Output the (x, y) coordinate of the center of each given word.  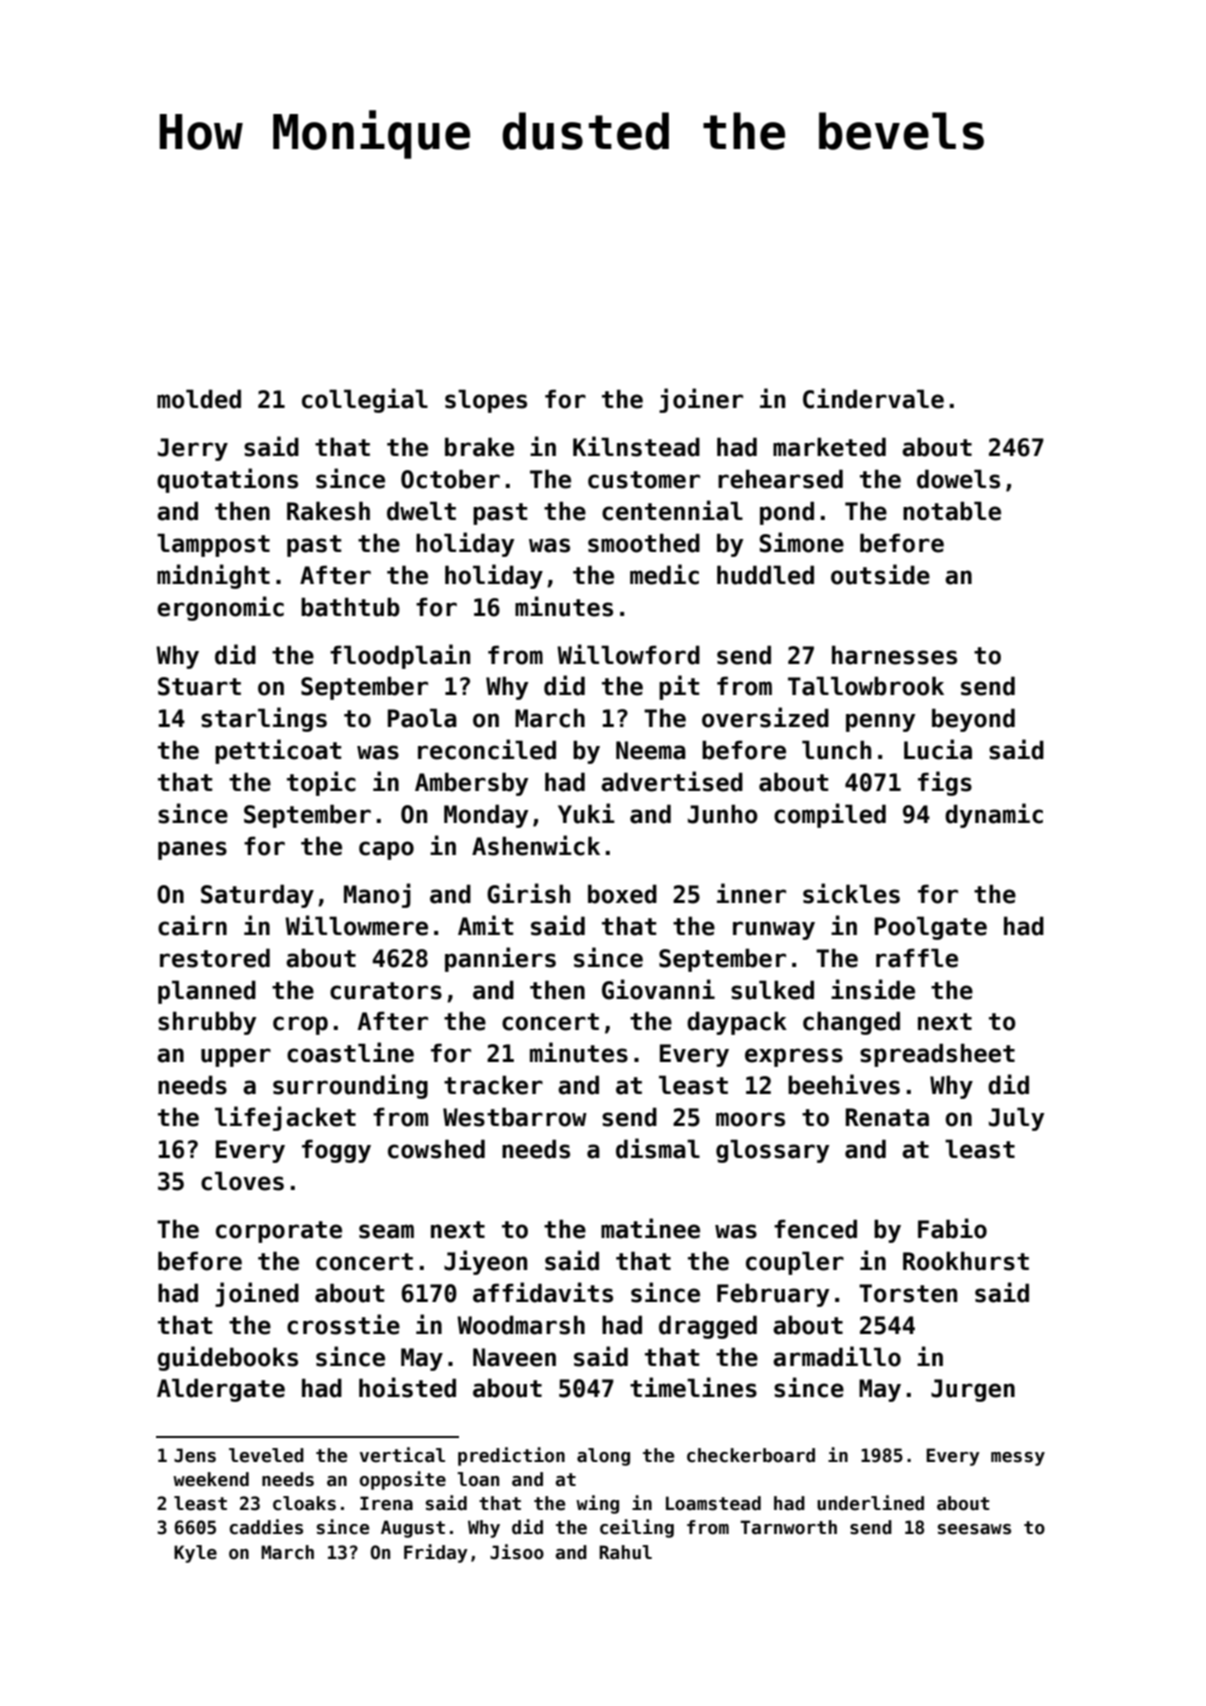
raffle (917, 958)
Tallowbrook (866, 686)
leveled (266, 1455)
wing (597, 1504)
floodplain (400, 656)
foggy (336, 1151)
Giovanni (658, 989)
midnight (213, 576)
